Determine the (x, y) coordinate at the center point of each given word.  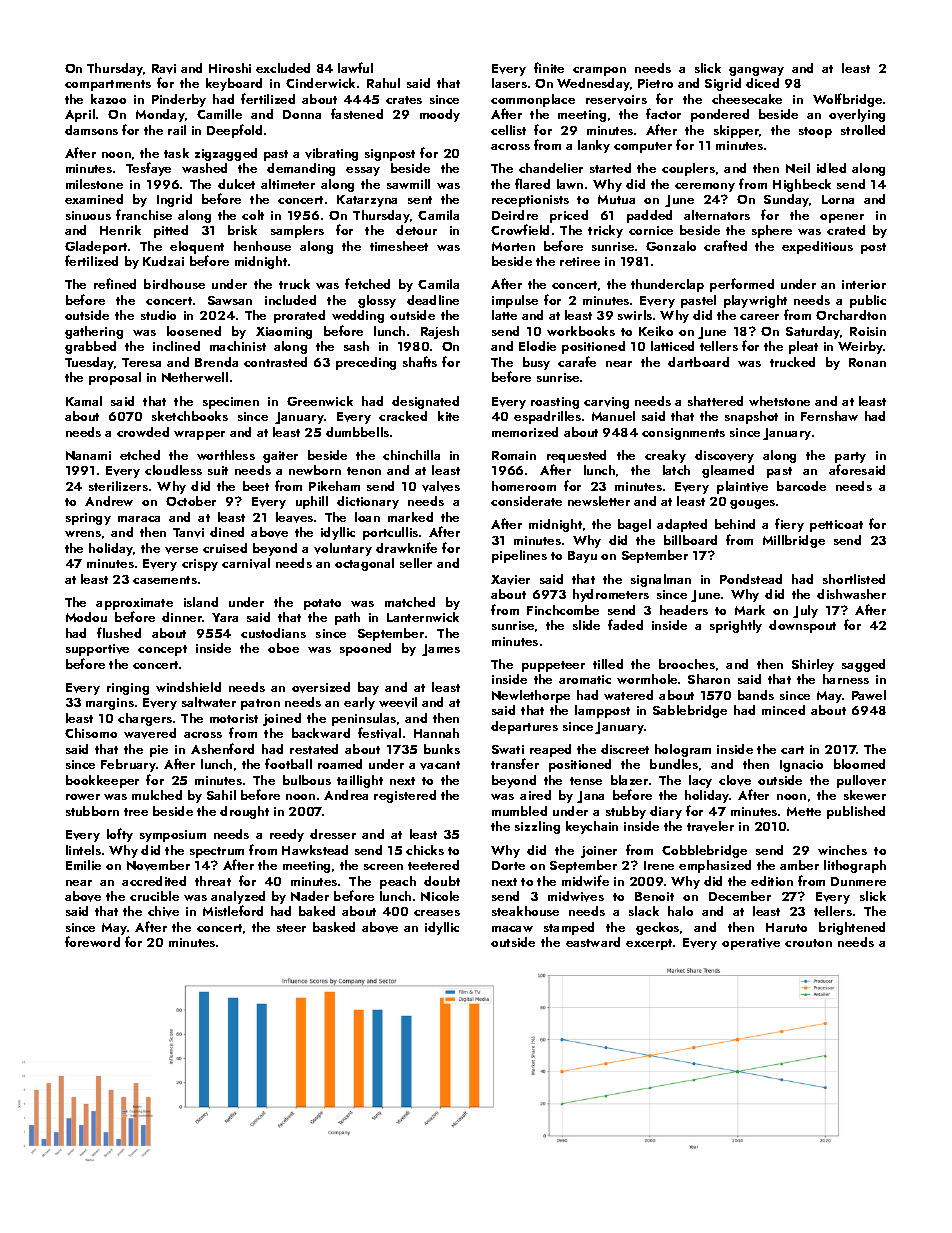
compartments (108, 85)
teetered (433, 865)
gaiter (280, 457)
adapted (682, 525)
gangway (756, 71)
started (610, 168)
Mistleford (233, 910)
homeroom (524, 486)
